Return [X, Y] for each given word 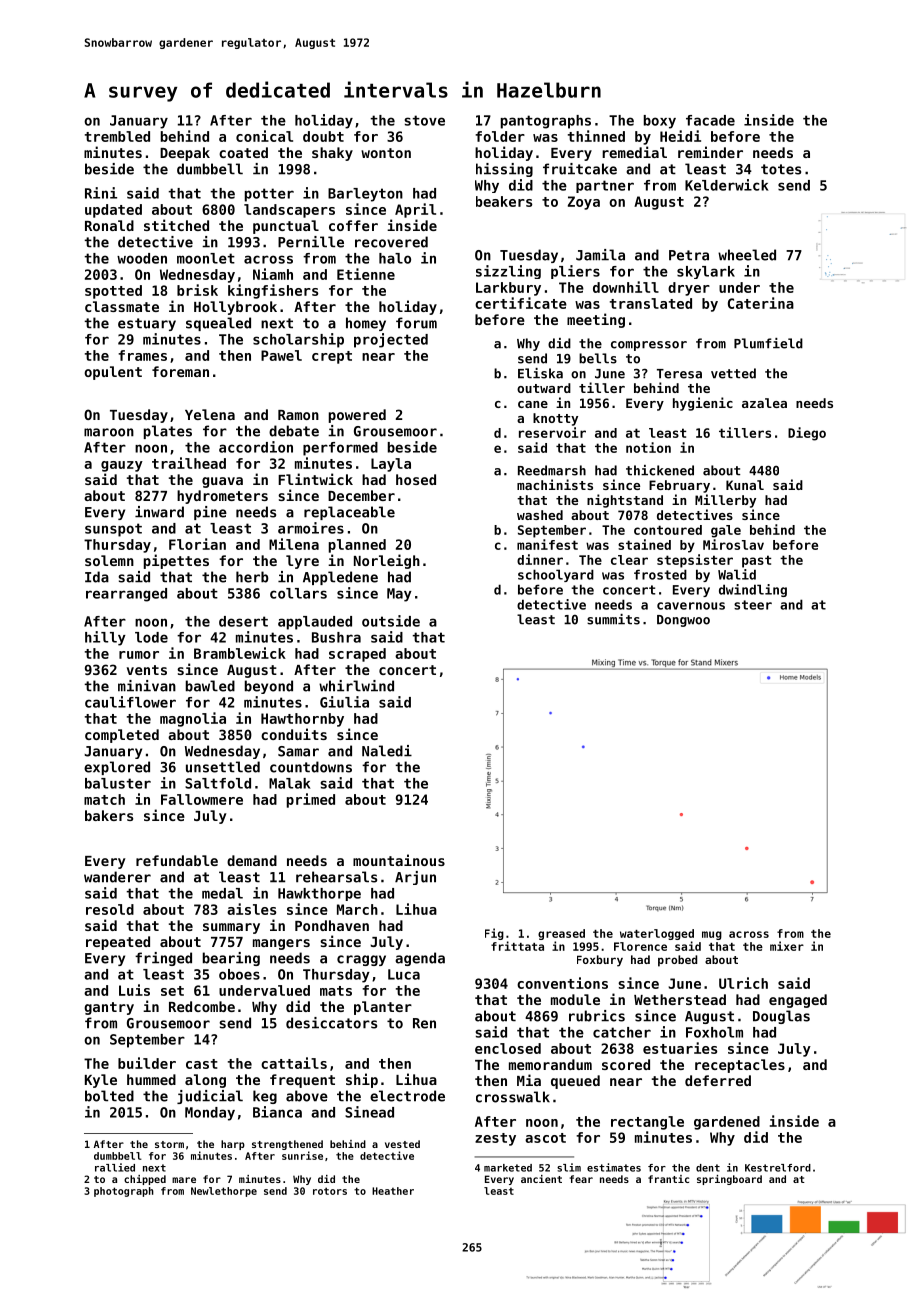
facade [710, 120]
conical [264, 136]
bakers [109, 815]
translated [651, 303]
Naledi [387, 751]
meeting [596, 320]
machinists [555, 484]
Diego [807, 434]
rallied [115, 1167]
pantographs [546, 122]
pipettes [176, 561]
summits [613, 619]
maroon [109, 432]
